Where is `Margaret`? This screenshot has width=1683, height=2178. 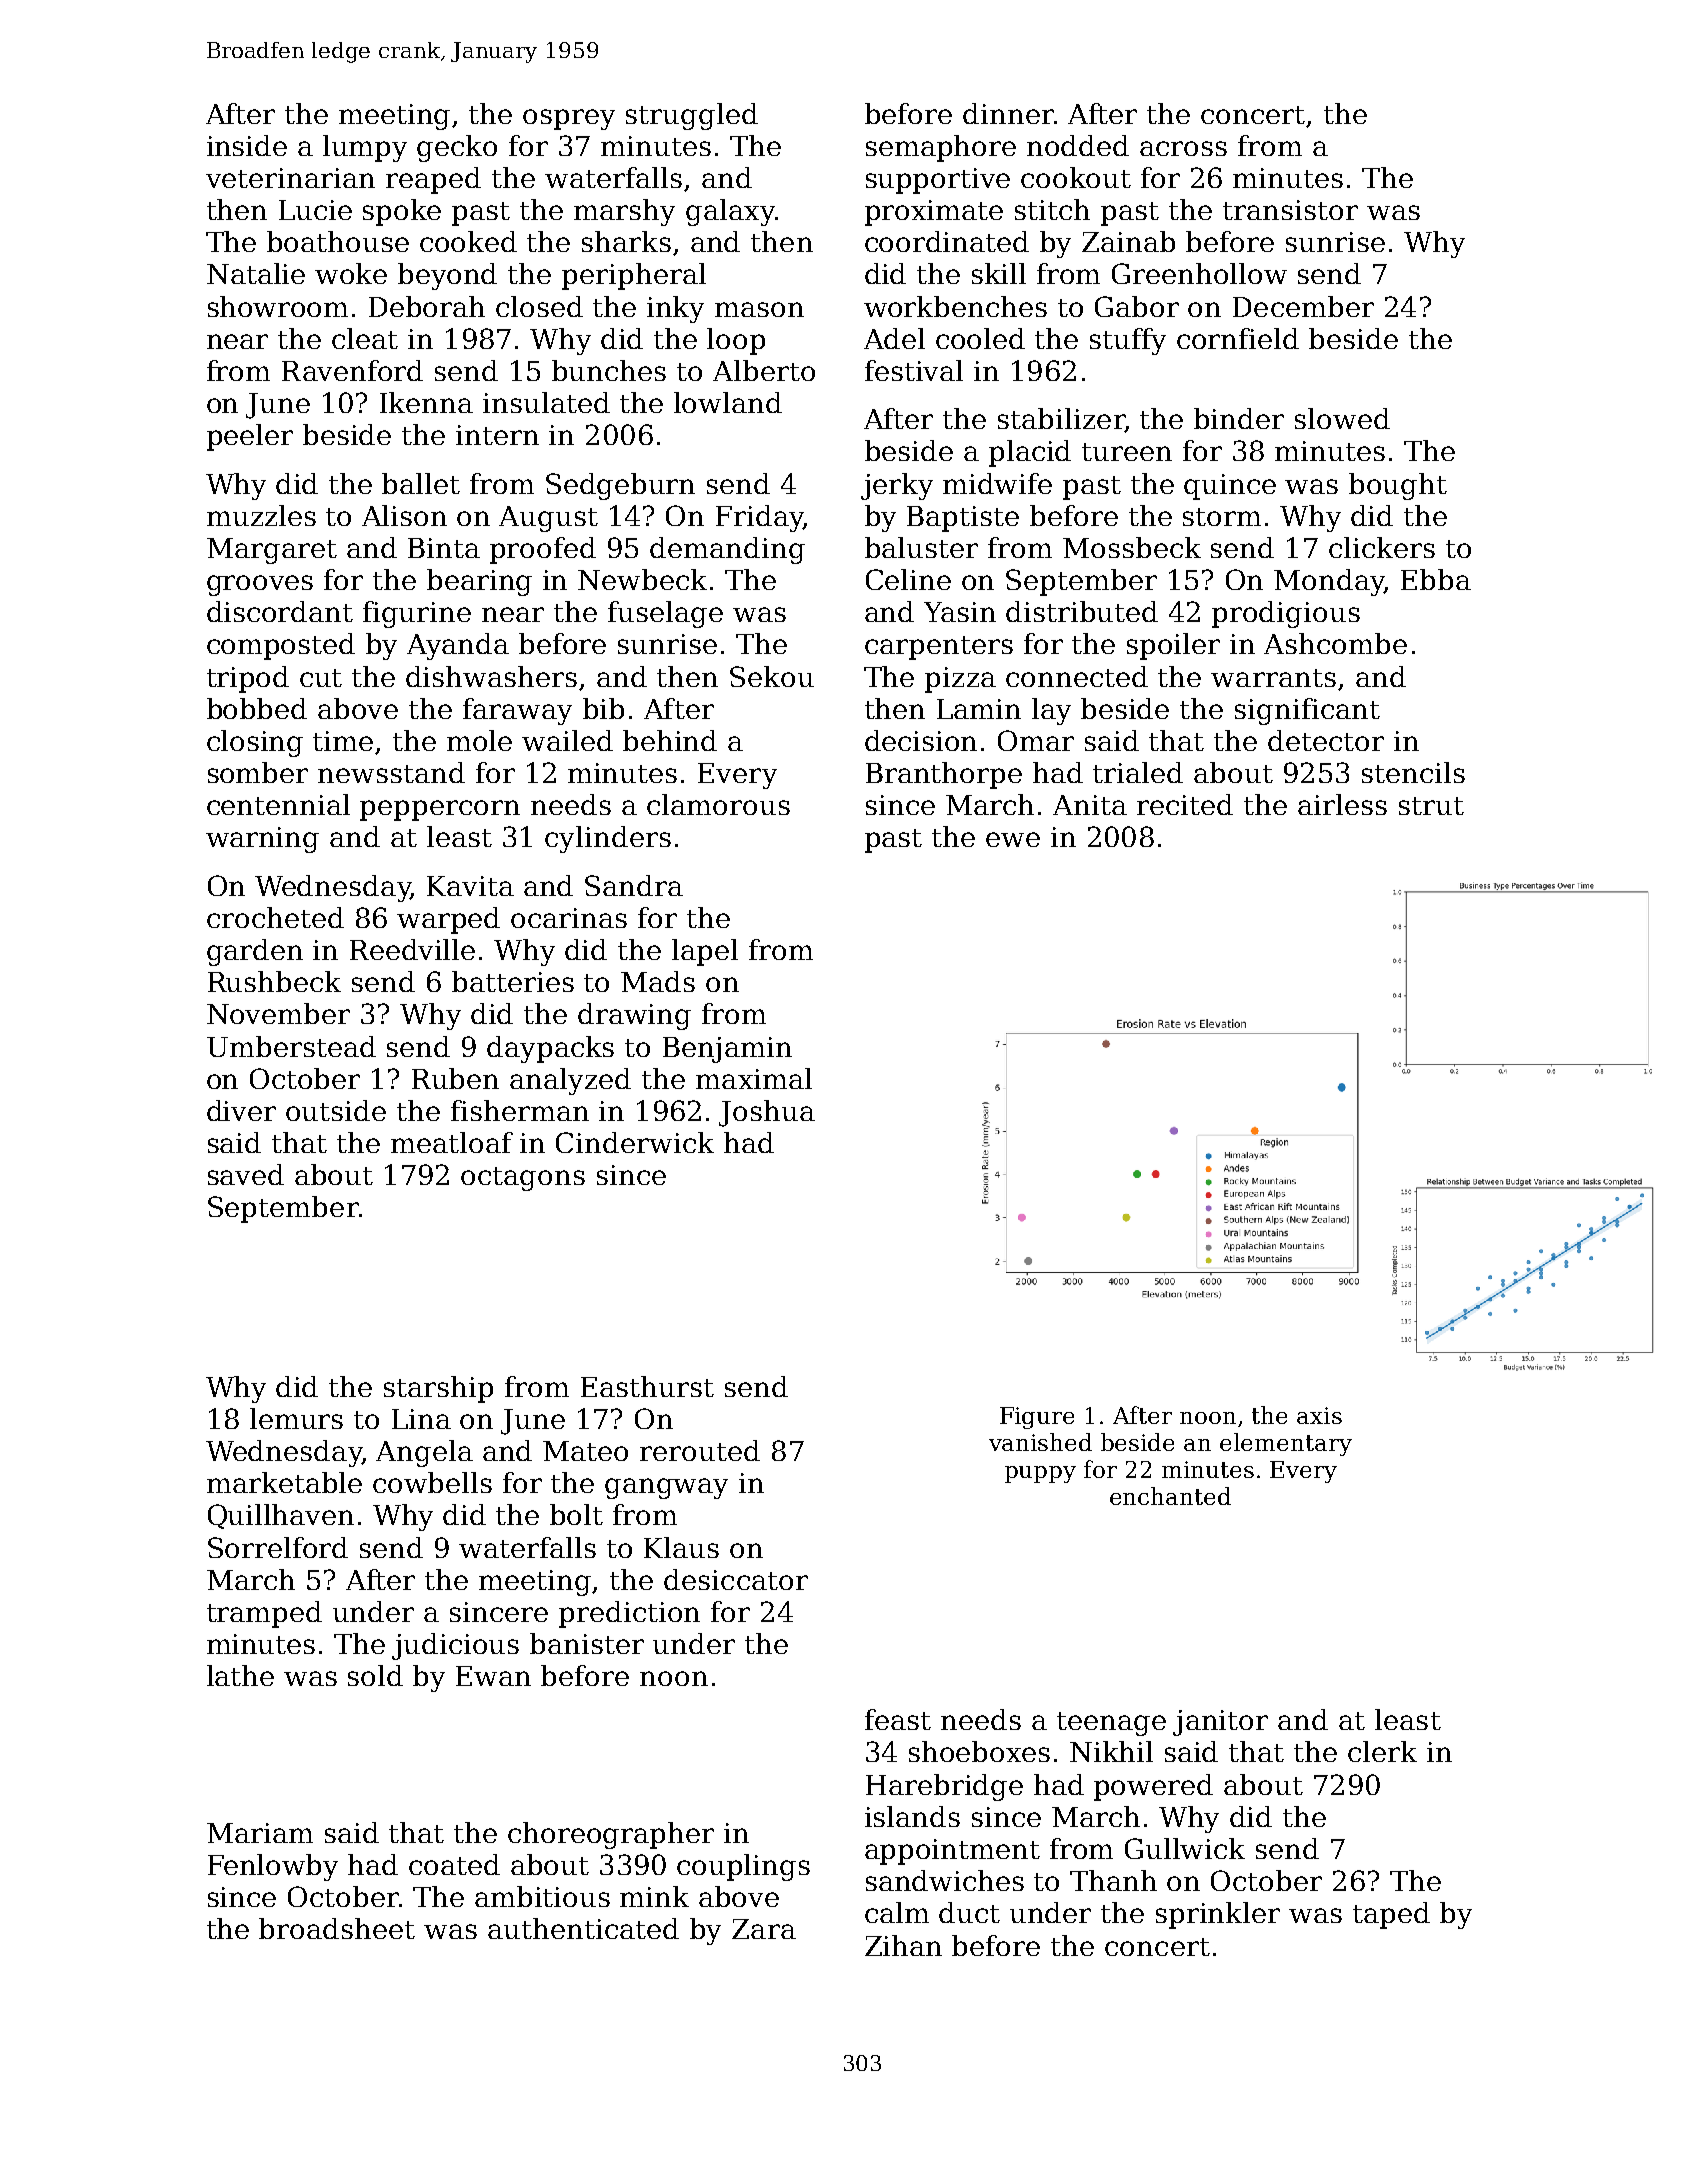
Margaret is located at coordinates (272, 551).
